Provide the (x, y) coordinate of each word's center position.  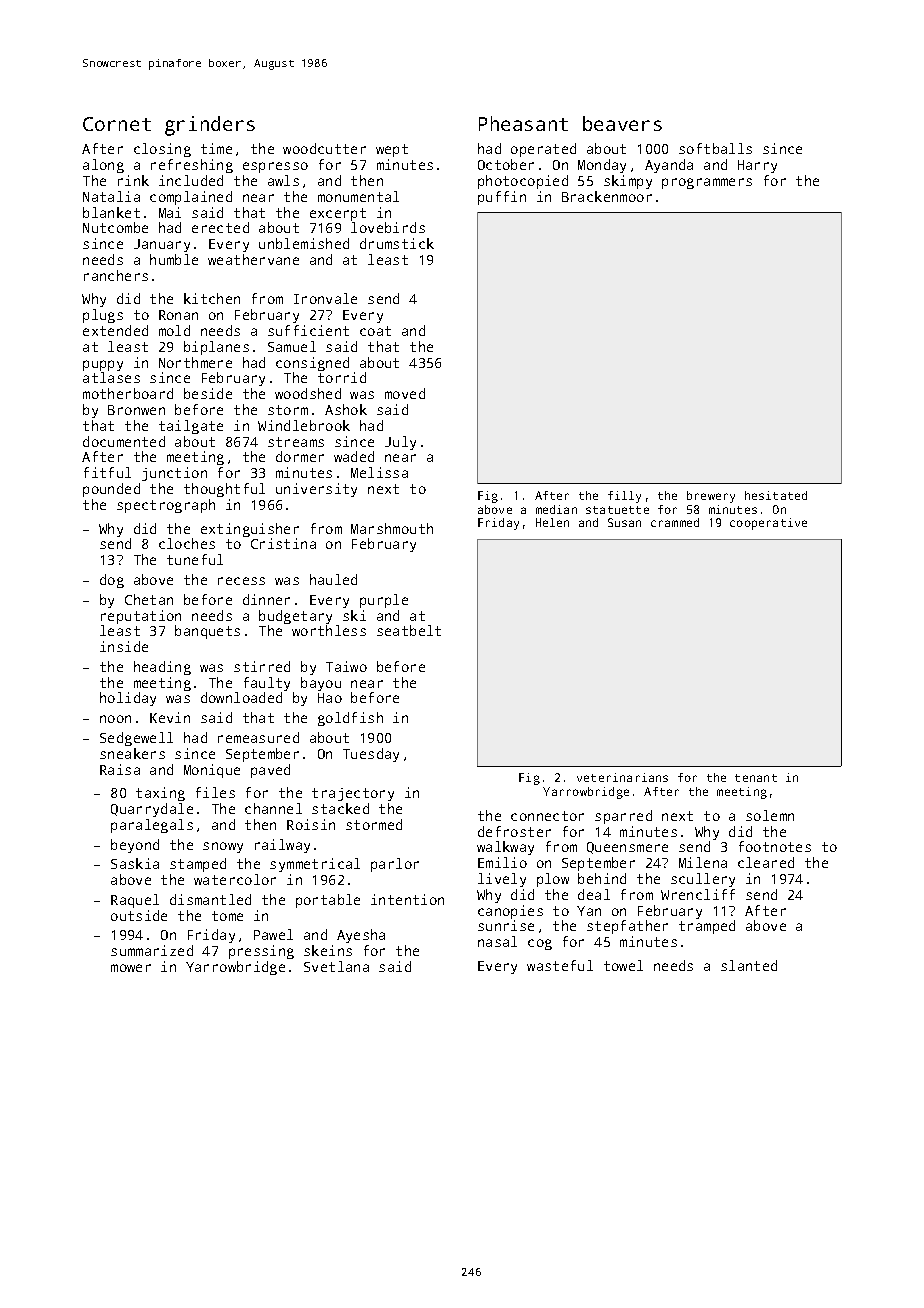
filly (624, 497)
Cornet (117, 124)
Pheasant (523, 123)
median (556, 509)
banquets (207, 632)
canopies (510, 912)
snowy (223, 847)
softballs (715, 148)
